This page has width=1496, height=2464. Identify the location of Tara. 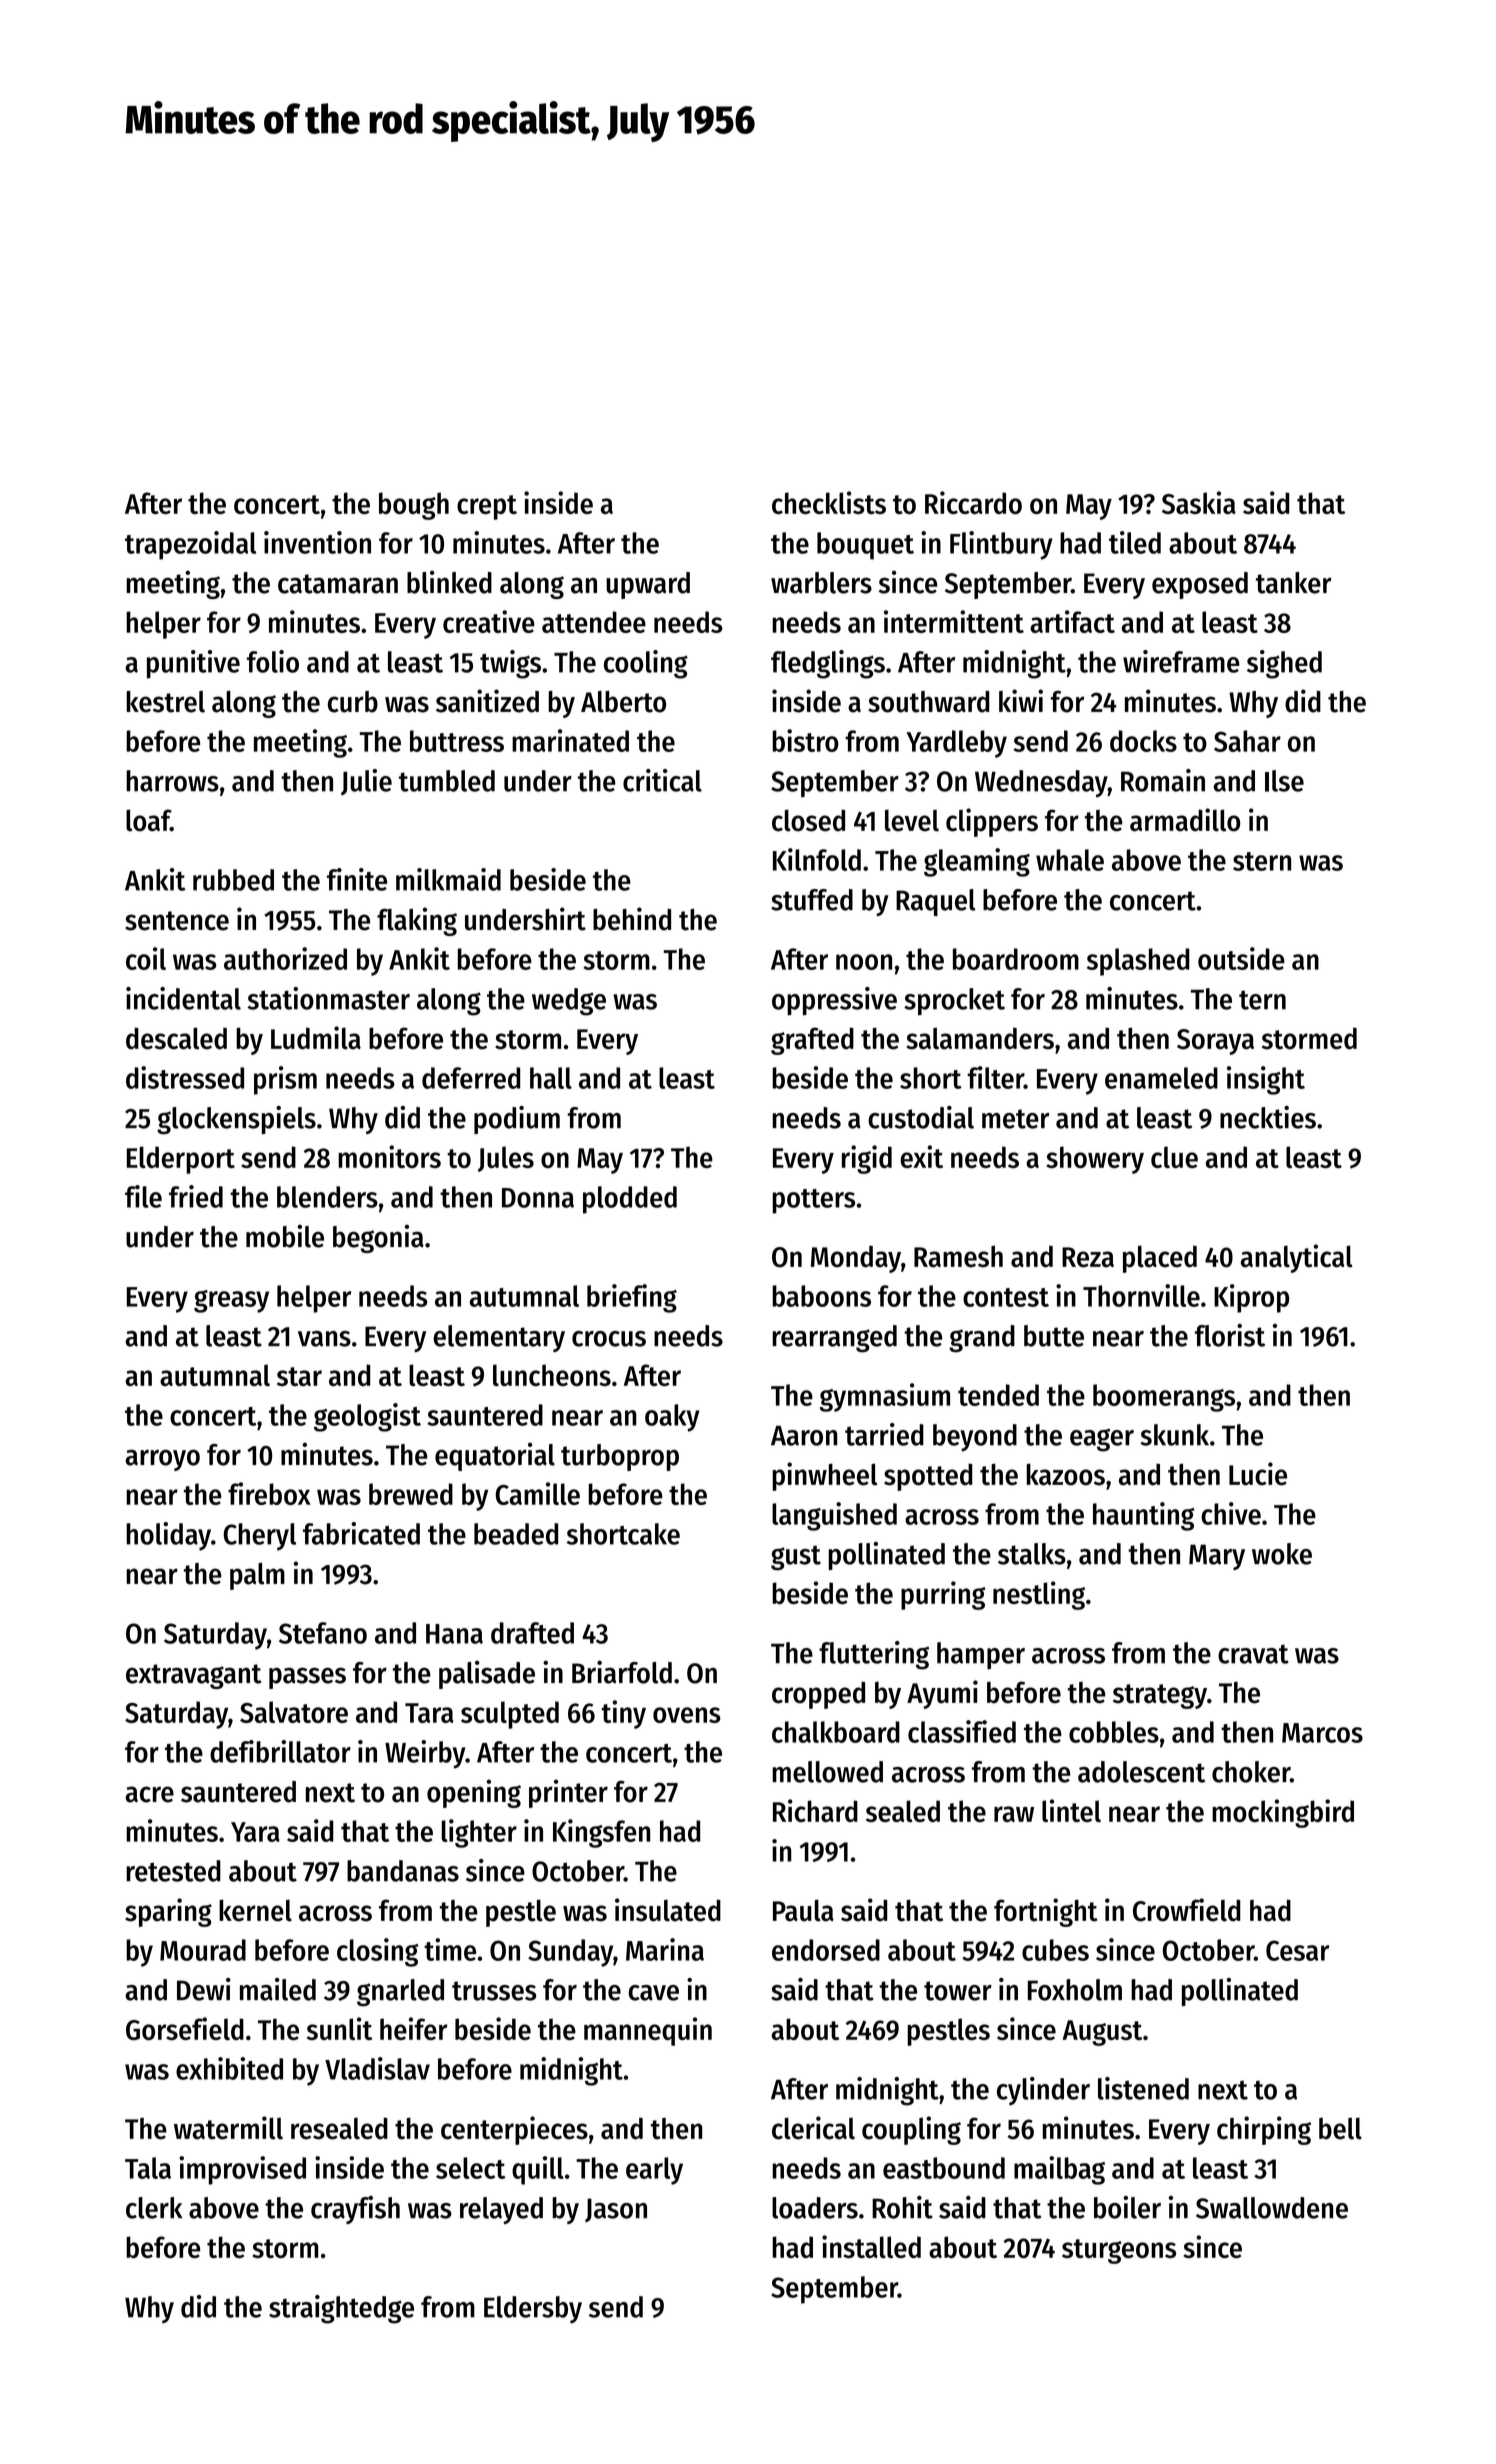
(429, 1713).
